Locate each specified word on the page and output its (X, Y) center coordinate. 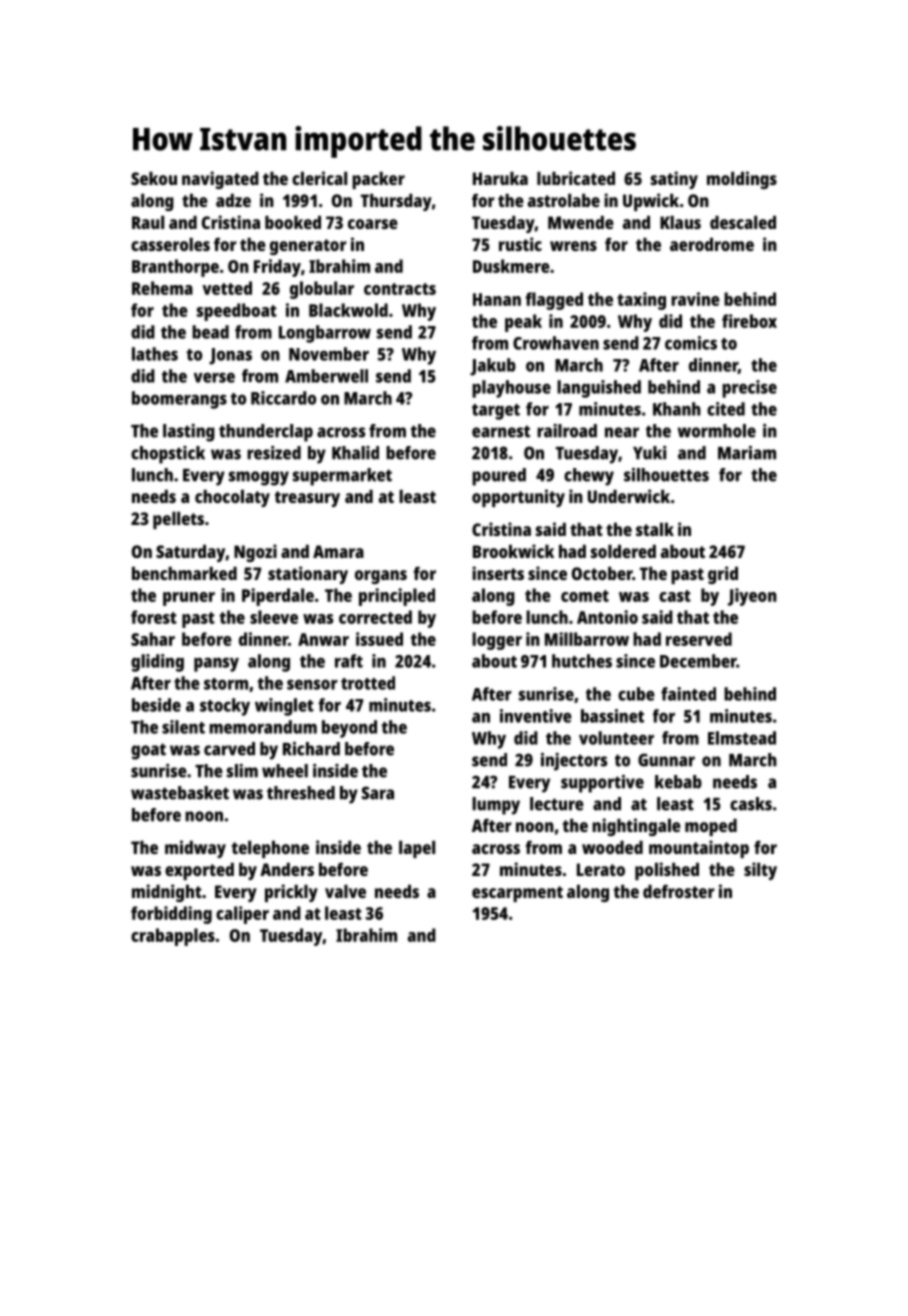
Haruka (500, 178)
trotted (368, 683)
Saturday (190, 553)
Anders (287, 869)
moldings (742, 180)
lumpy (496, 806)
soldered (623, 551)
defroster (679, 891)
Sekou (154, 178)
